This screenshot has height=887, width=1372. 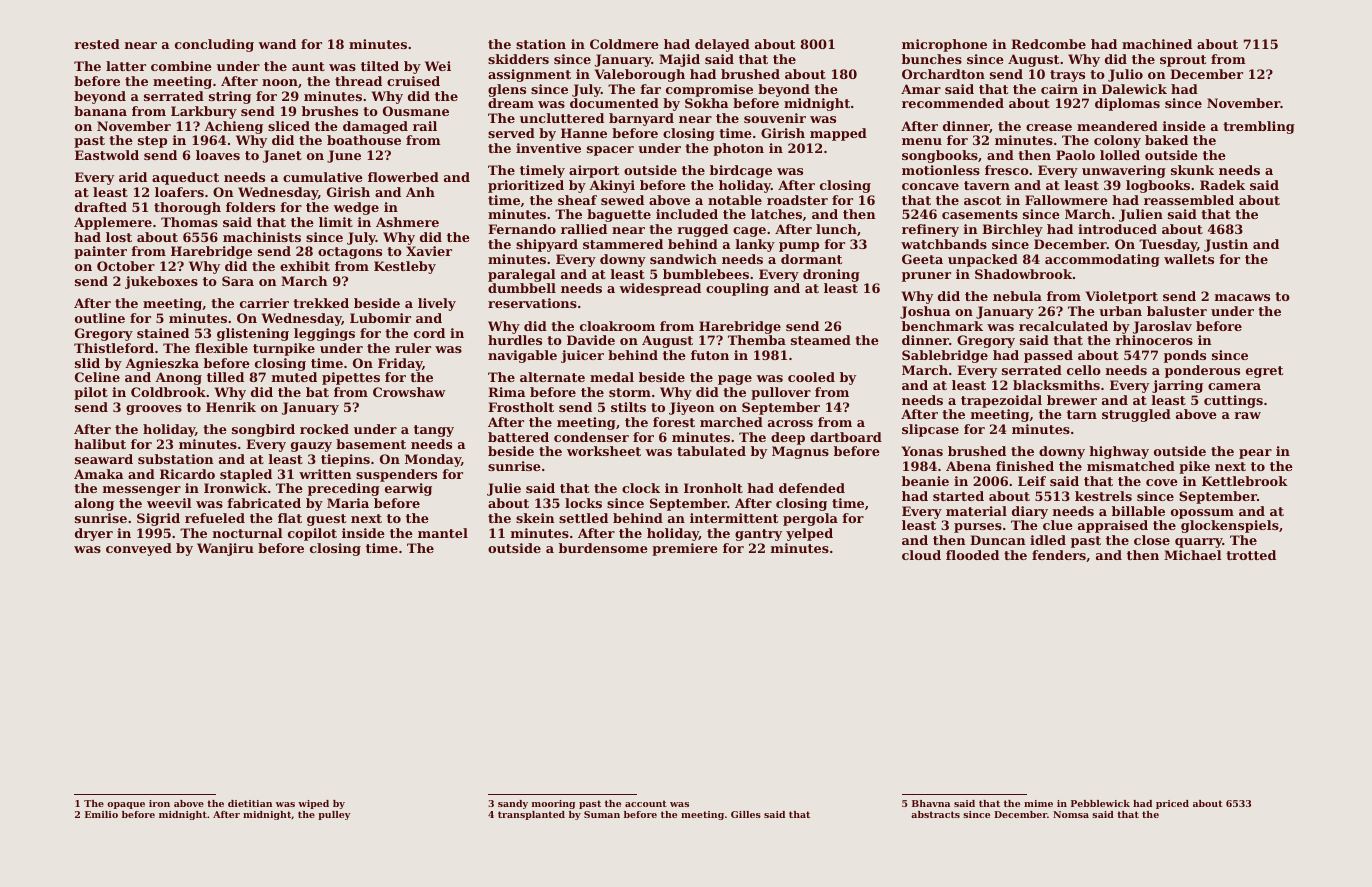 What do you see at coordinates (944, 45) in the screenshot?
I see `microphone` at bounding box center [944, 45].
